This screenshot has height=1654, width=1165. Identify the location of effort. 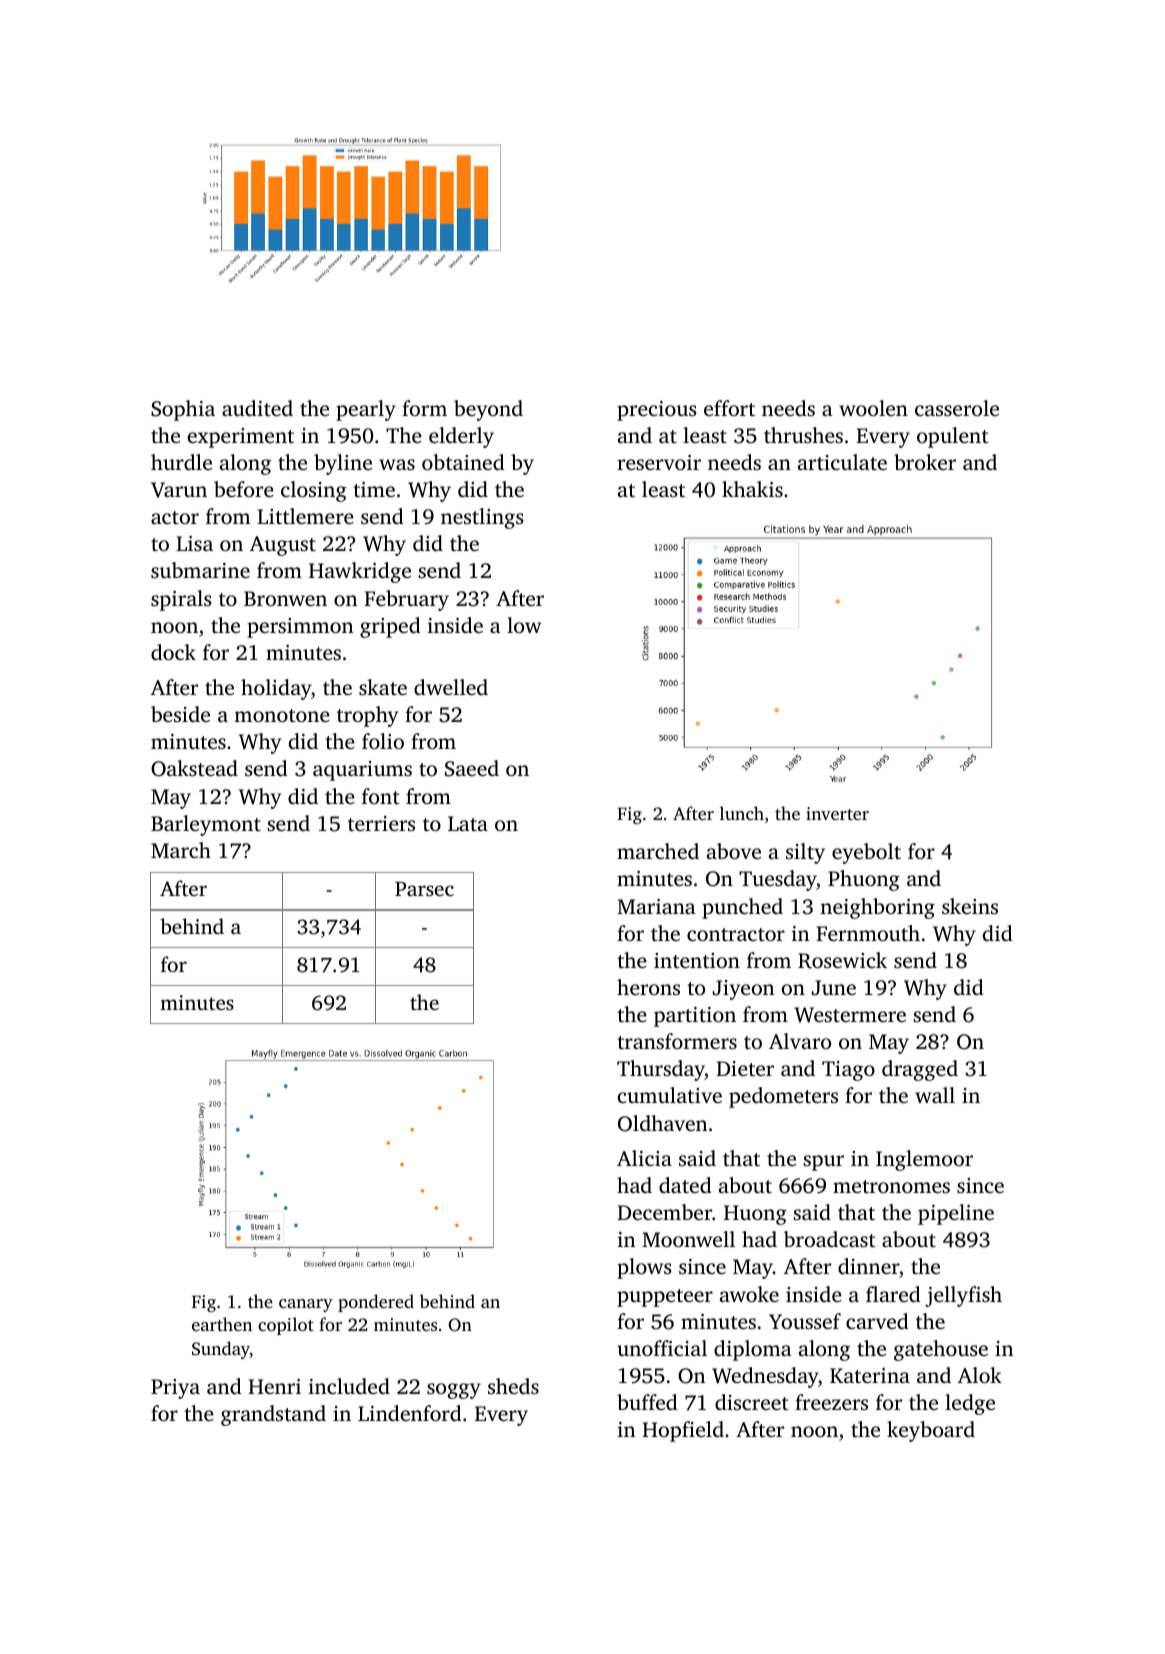
(729, 408).
